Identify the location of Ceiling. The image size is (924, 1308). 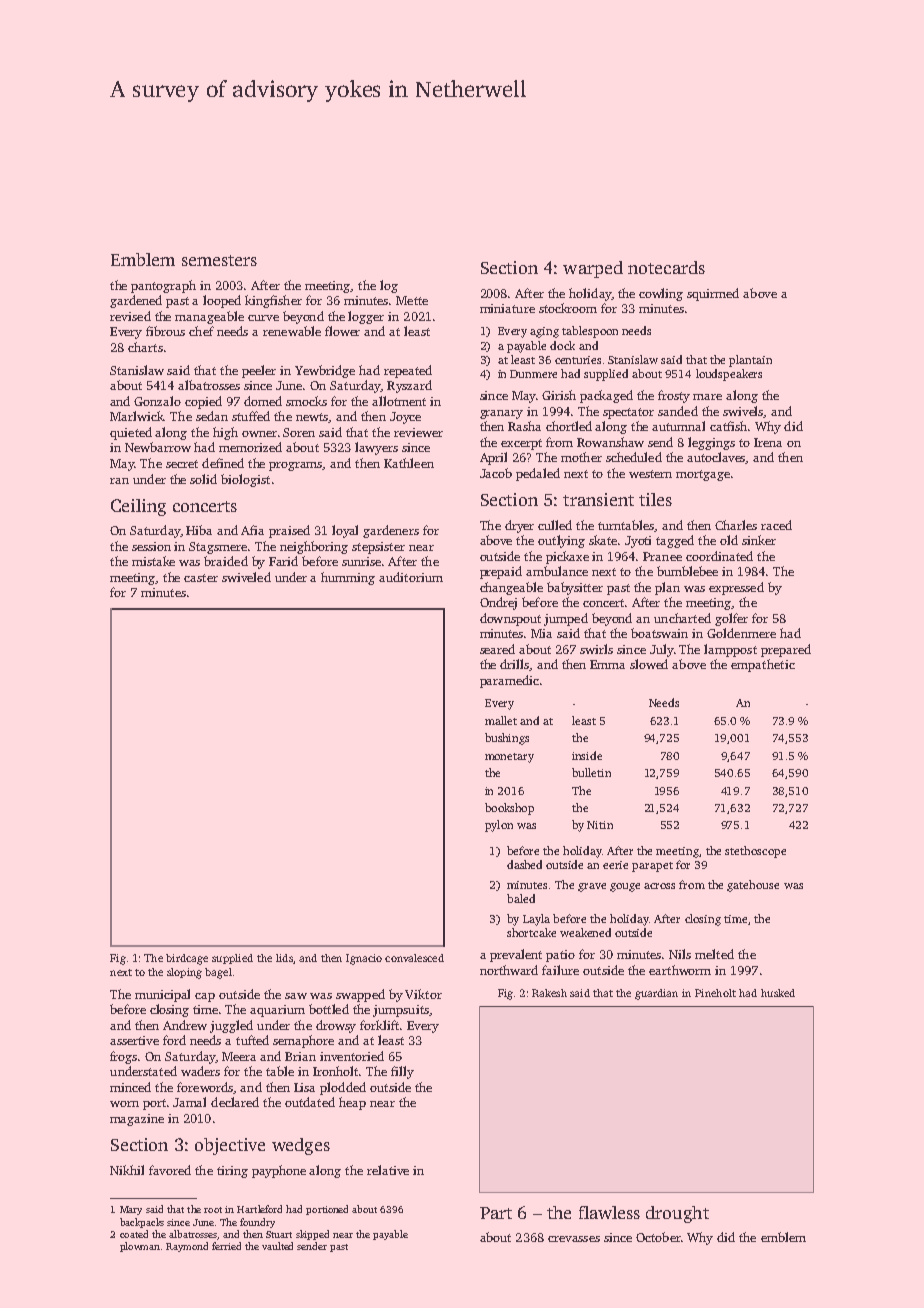
(138, 507).
